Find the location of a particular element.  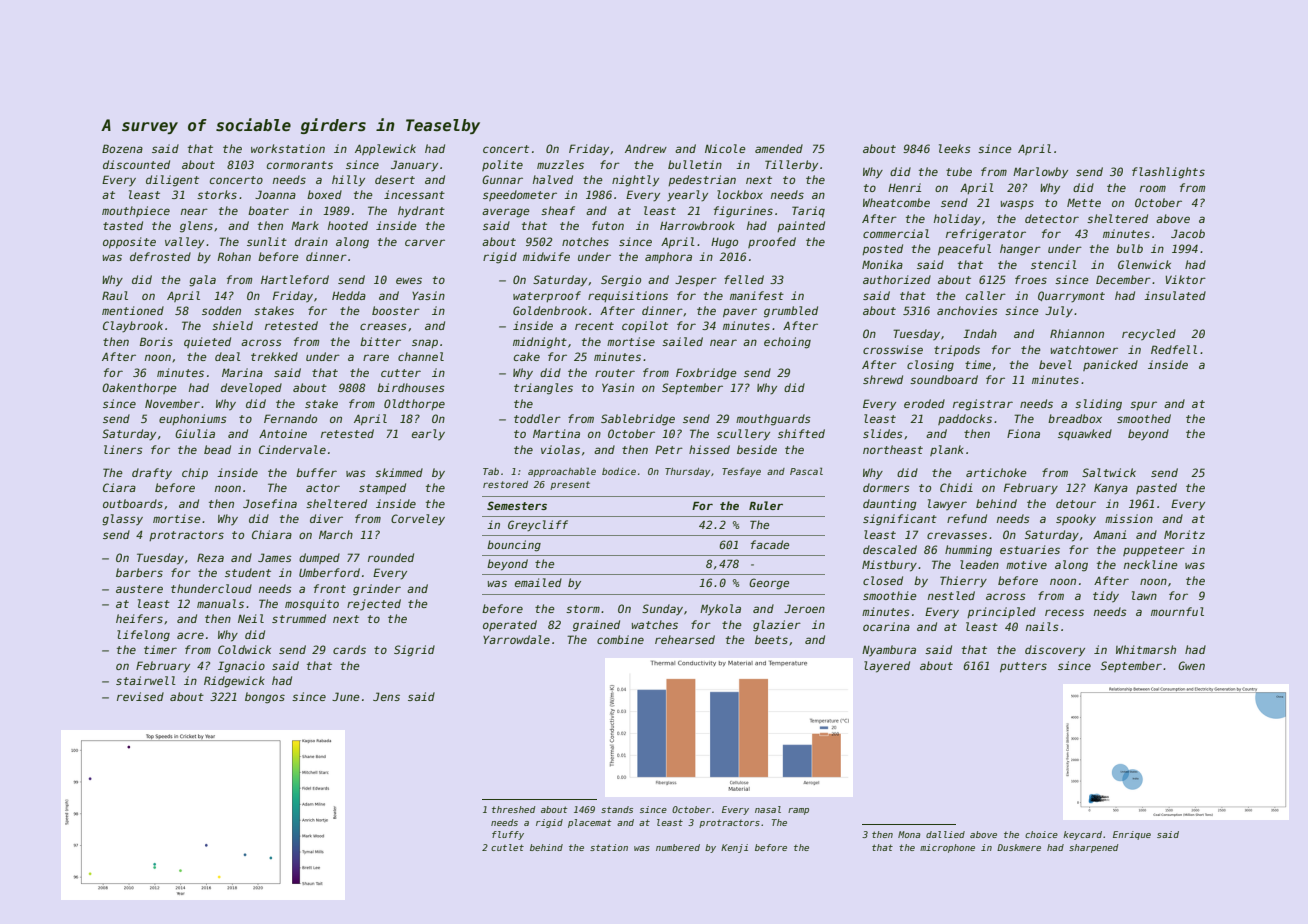

leeks is located at coordinates (955, 148).
